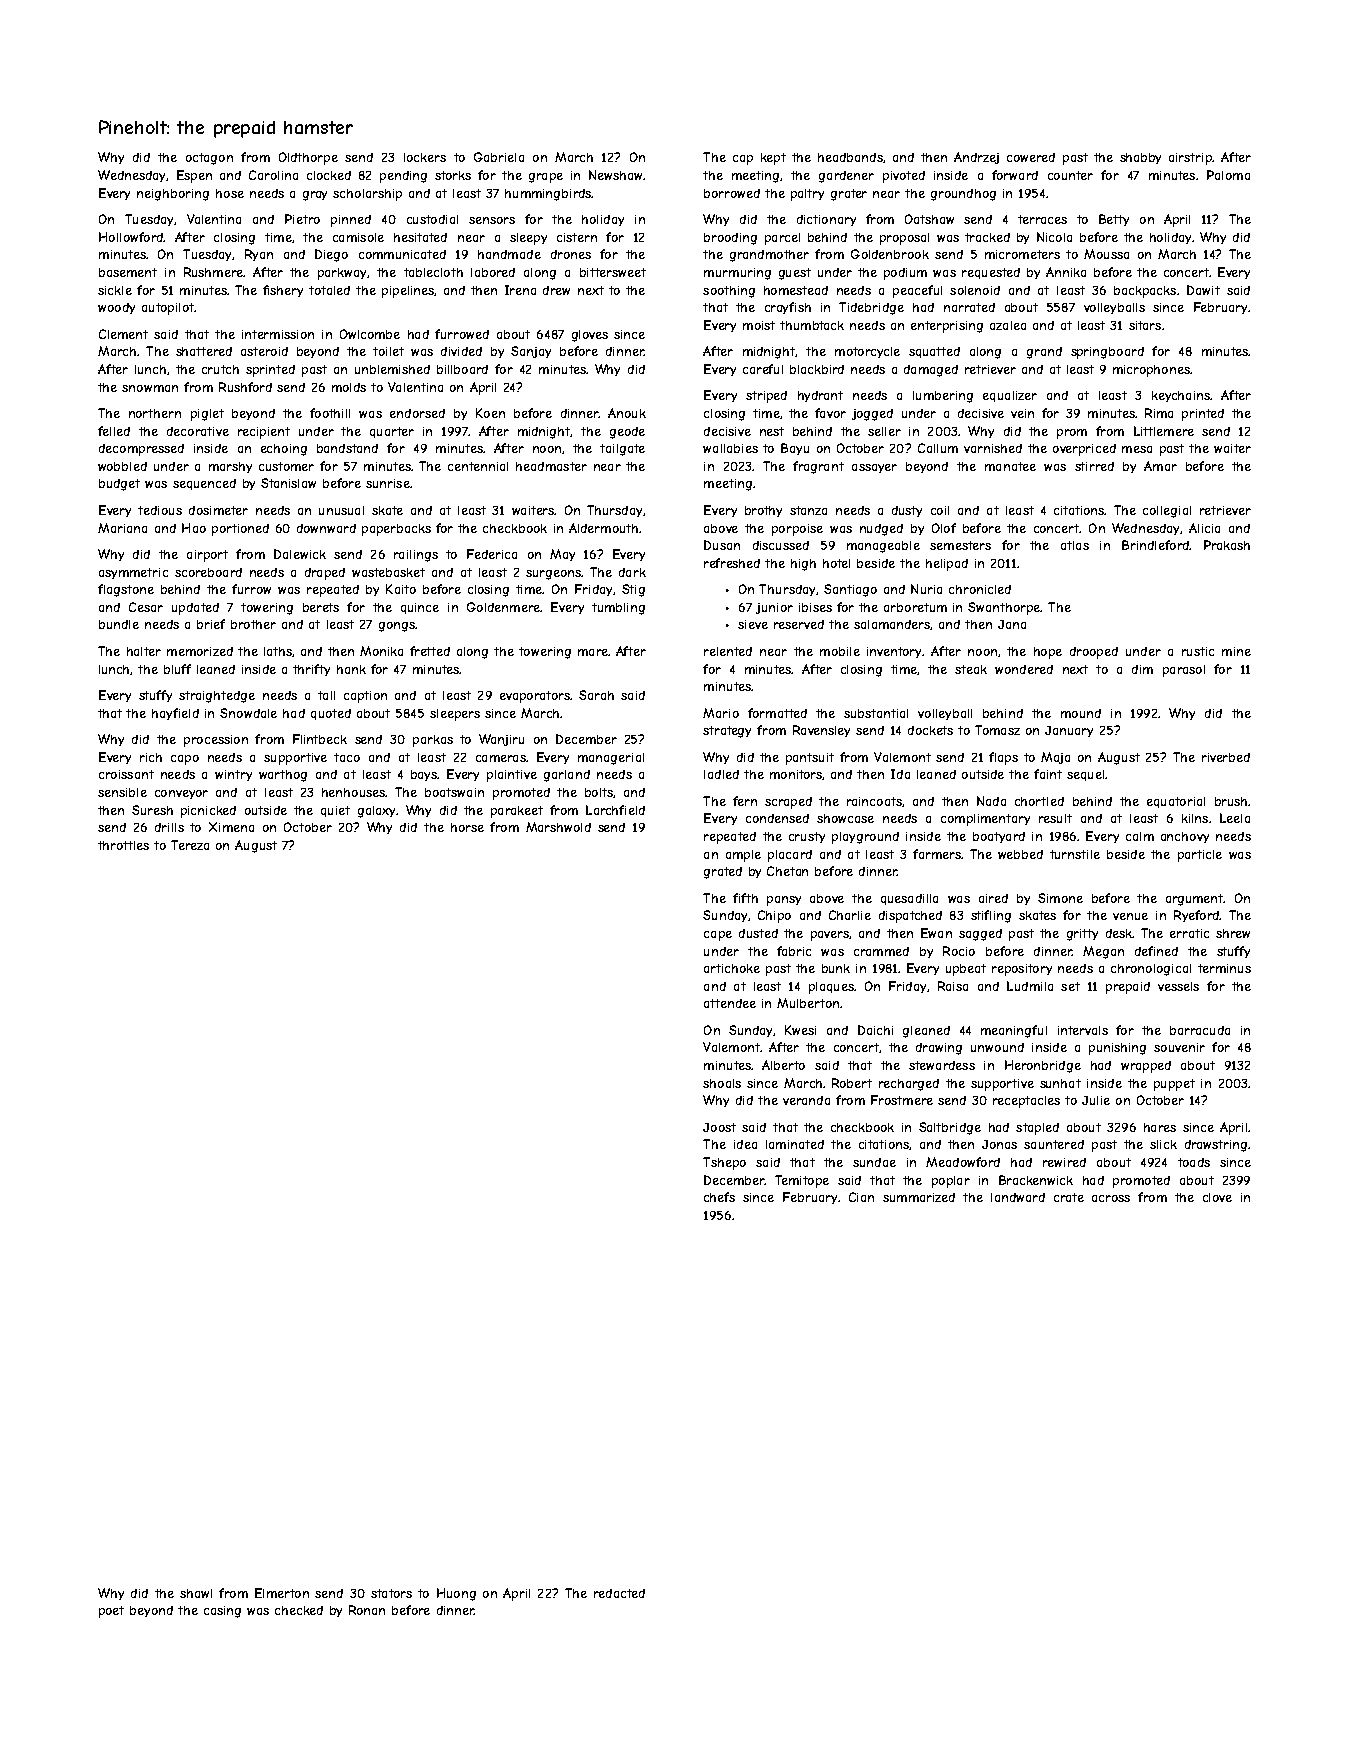 The width and height of the screenshot is (1349, 1746). Describe the element at coordinates (1217, 1197) in the screenshot. I see `clove` at that location.
